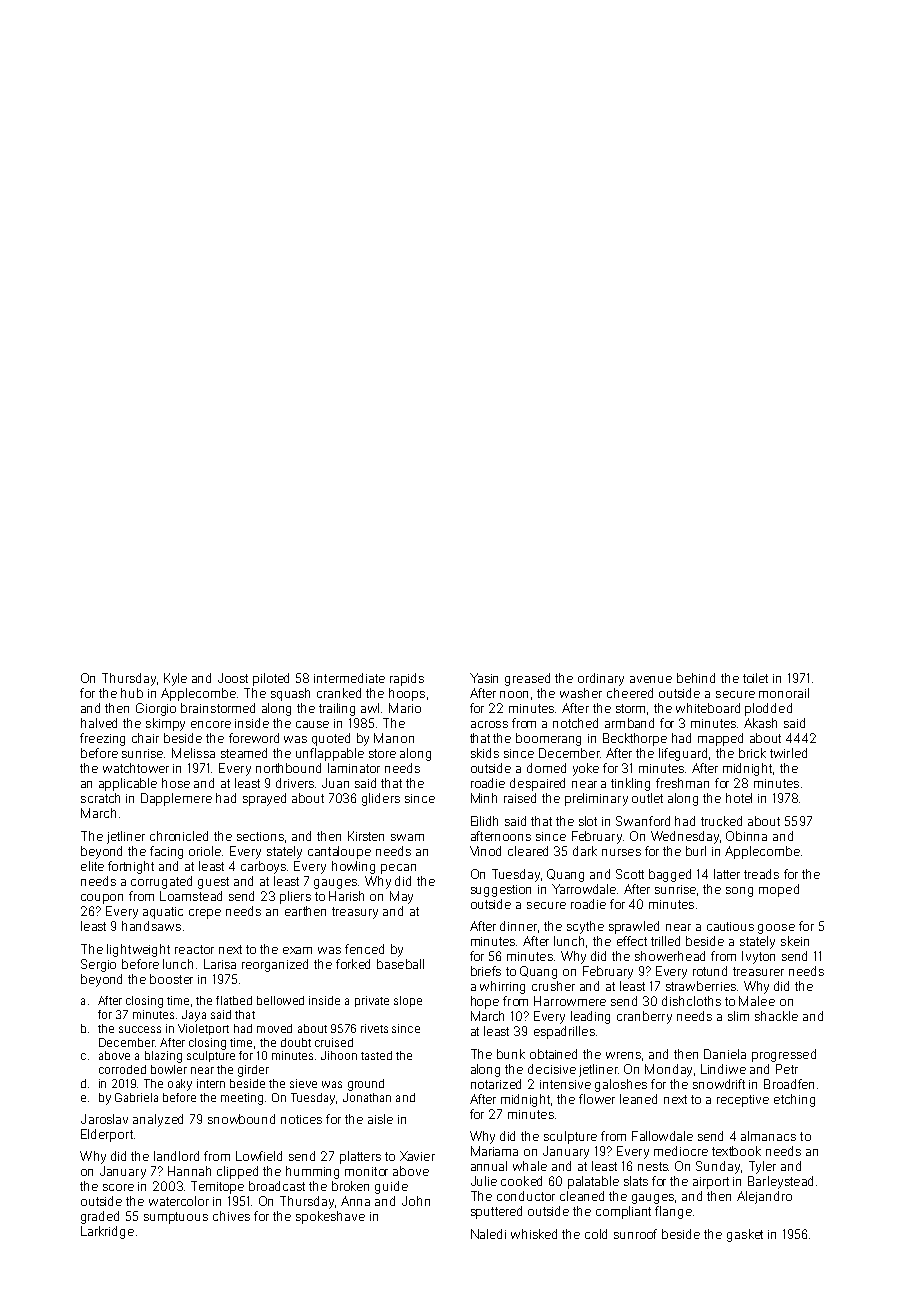 This screenshot has height=1316, width=908. I want to click on cranberry, so click(644, 1017).
